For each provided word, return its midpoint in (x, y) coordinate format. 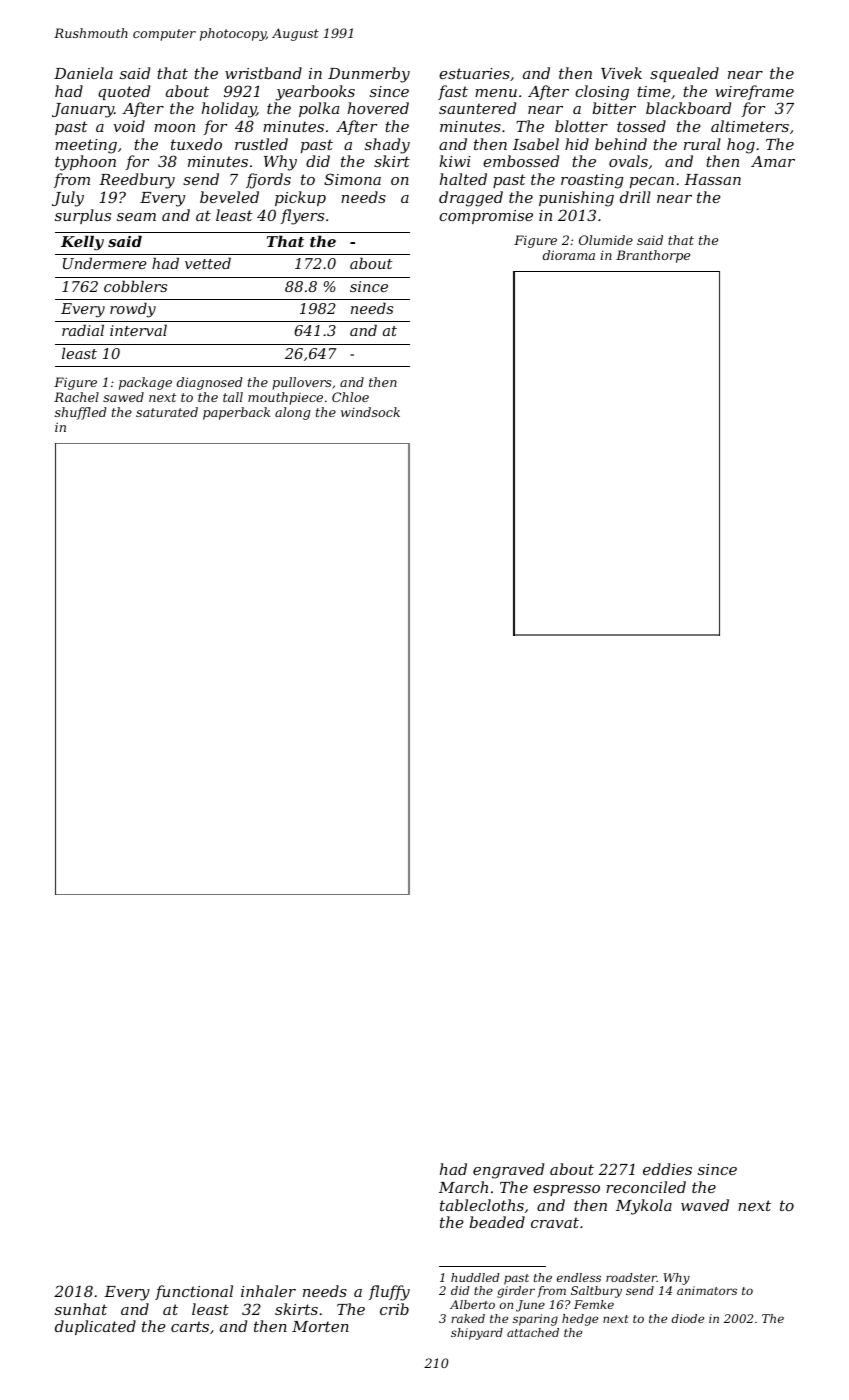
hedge (580, 1320)
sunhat (81, 1309)
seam (136, 217)
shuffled (81, 413)
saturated (167, 412)
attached (533, 1332)
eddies (667, 1169)
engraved (508, 1171)
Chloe (350, 397)
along (292, 413)
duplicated (95, 1327)
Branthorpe (653, 256)
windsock (370, 412)
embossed (521, 161)
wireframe (754, 92)
